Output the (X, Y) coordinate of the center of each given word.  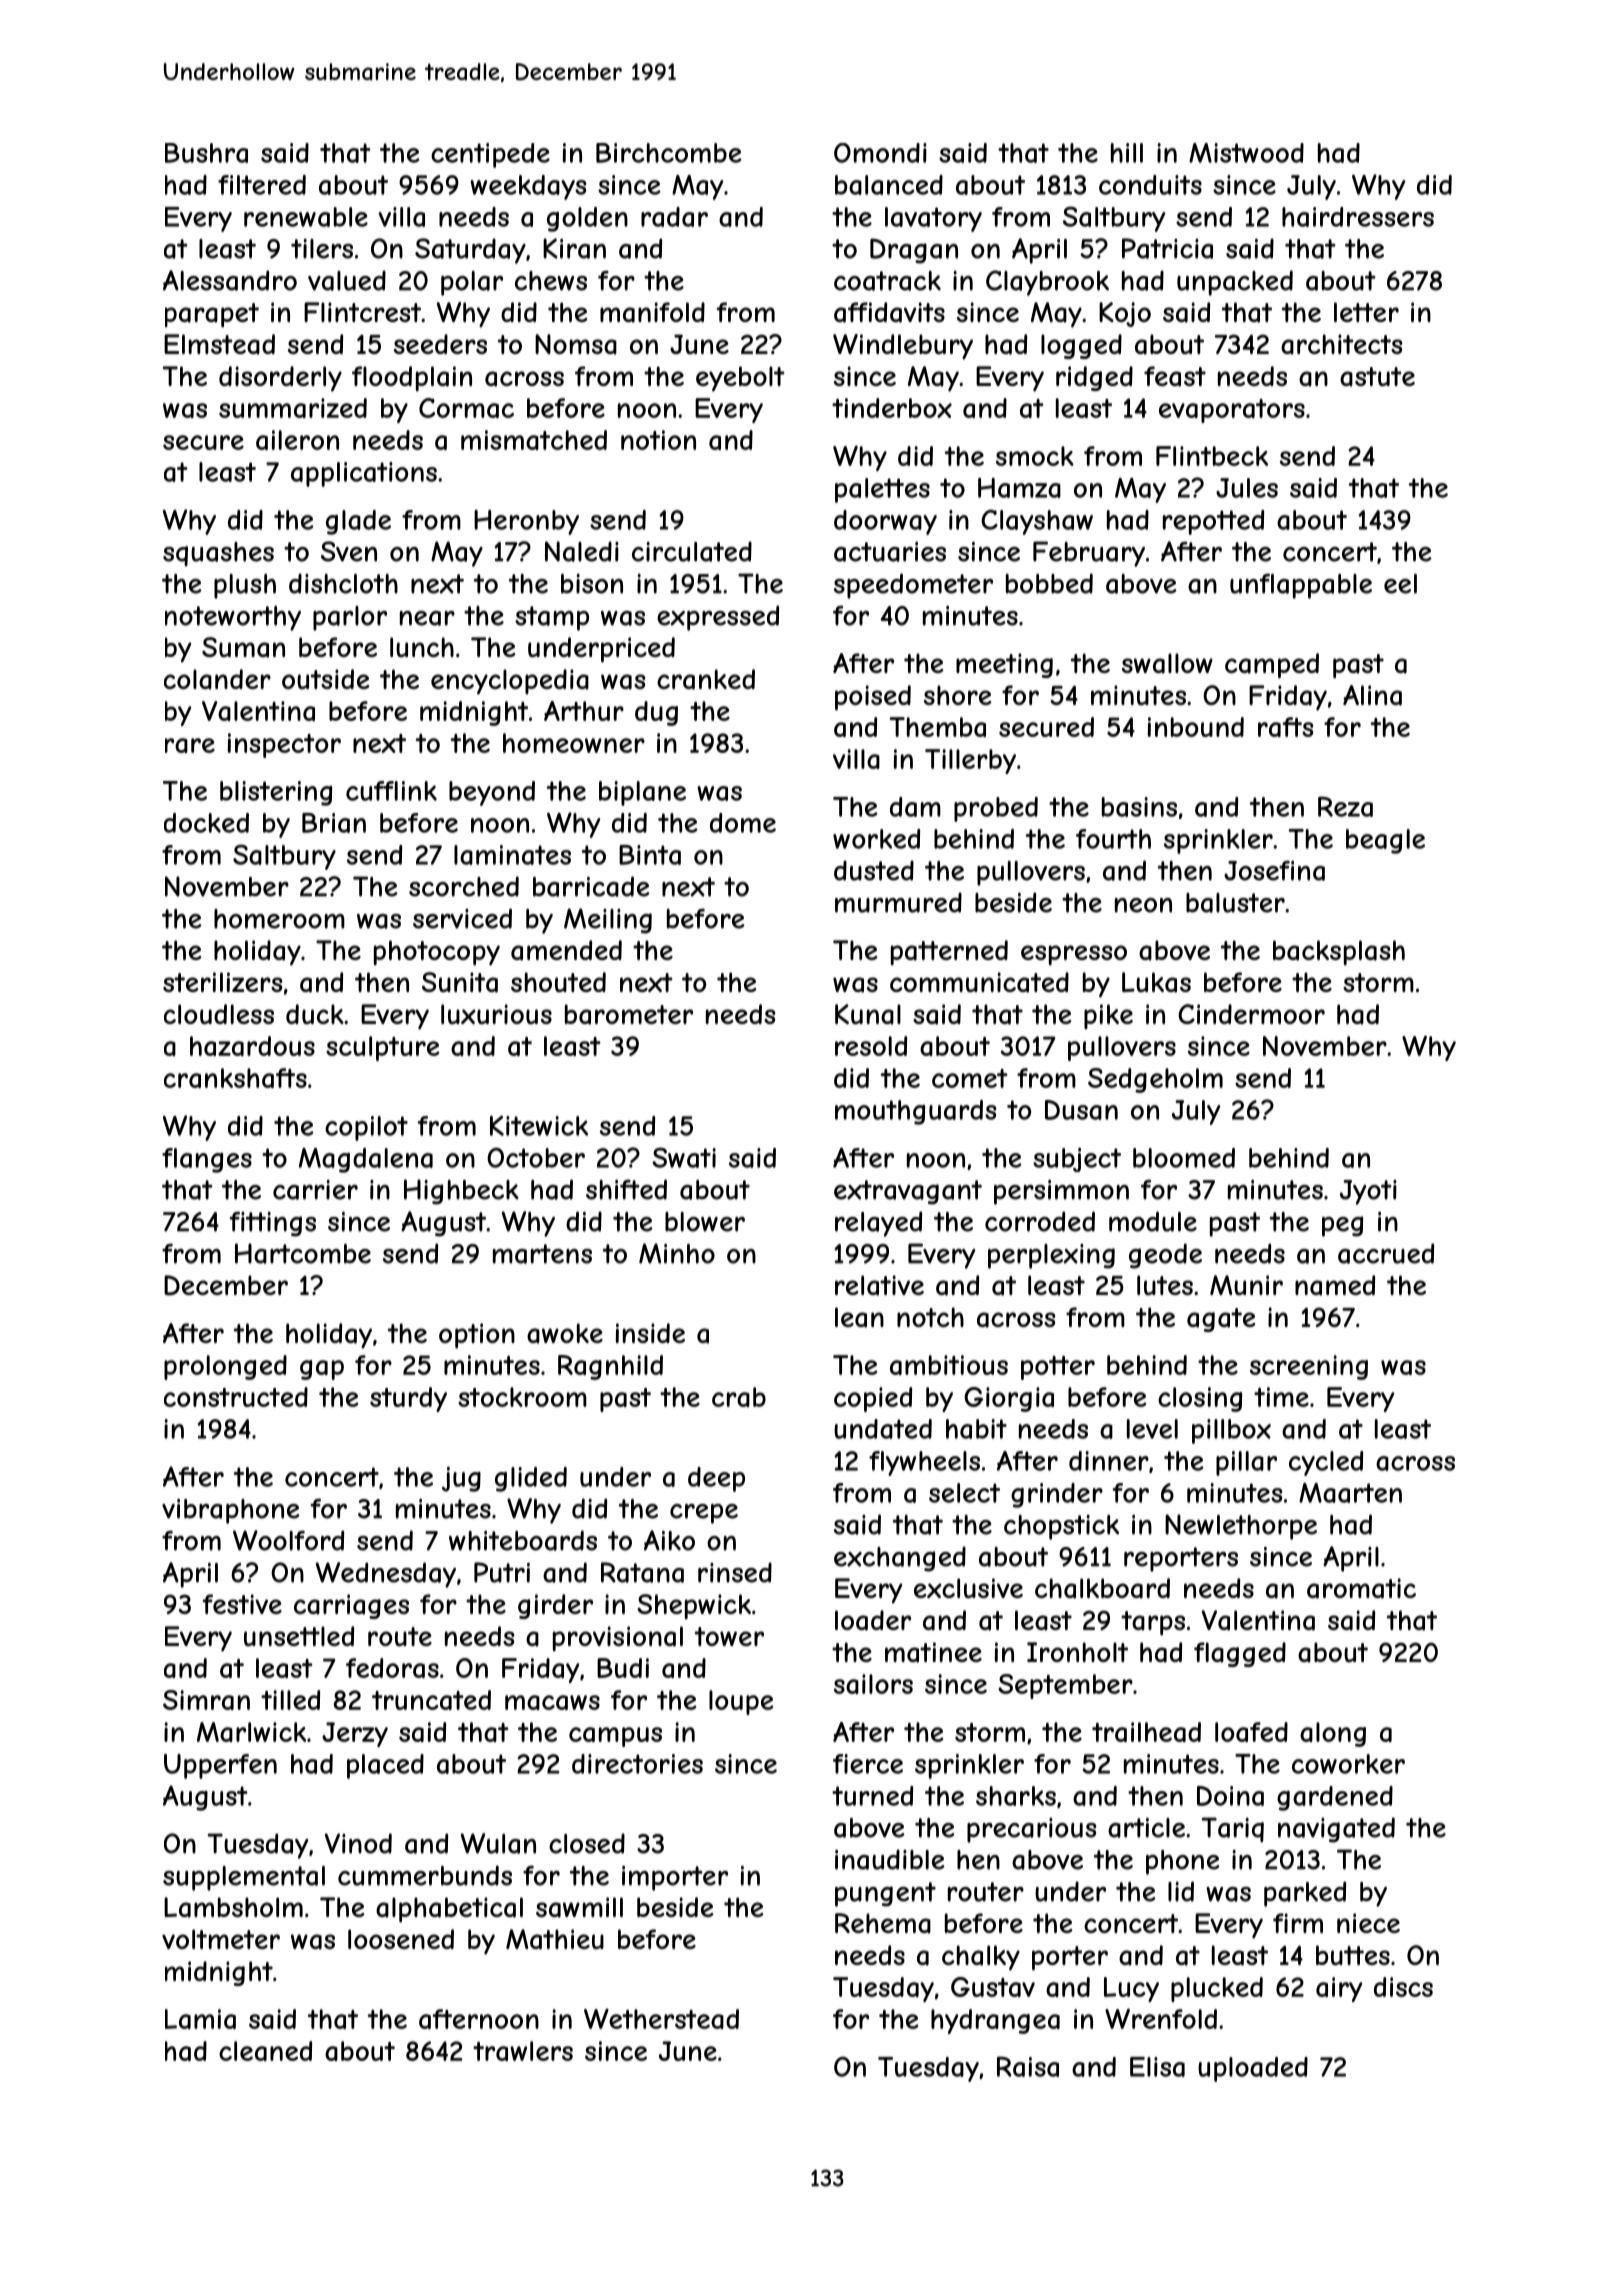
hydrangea (995, 2021)
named (1335, 1285)
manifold (652, 312)
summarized (293, 408)
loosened (401, 1939)
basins (1139, 807)
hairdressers (1358, 217)
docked (206, 823)
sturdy (408, 1399)
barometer (629, 1014)
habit (976, 1429)
